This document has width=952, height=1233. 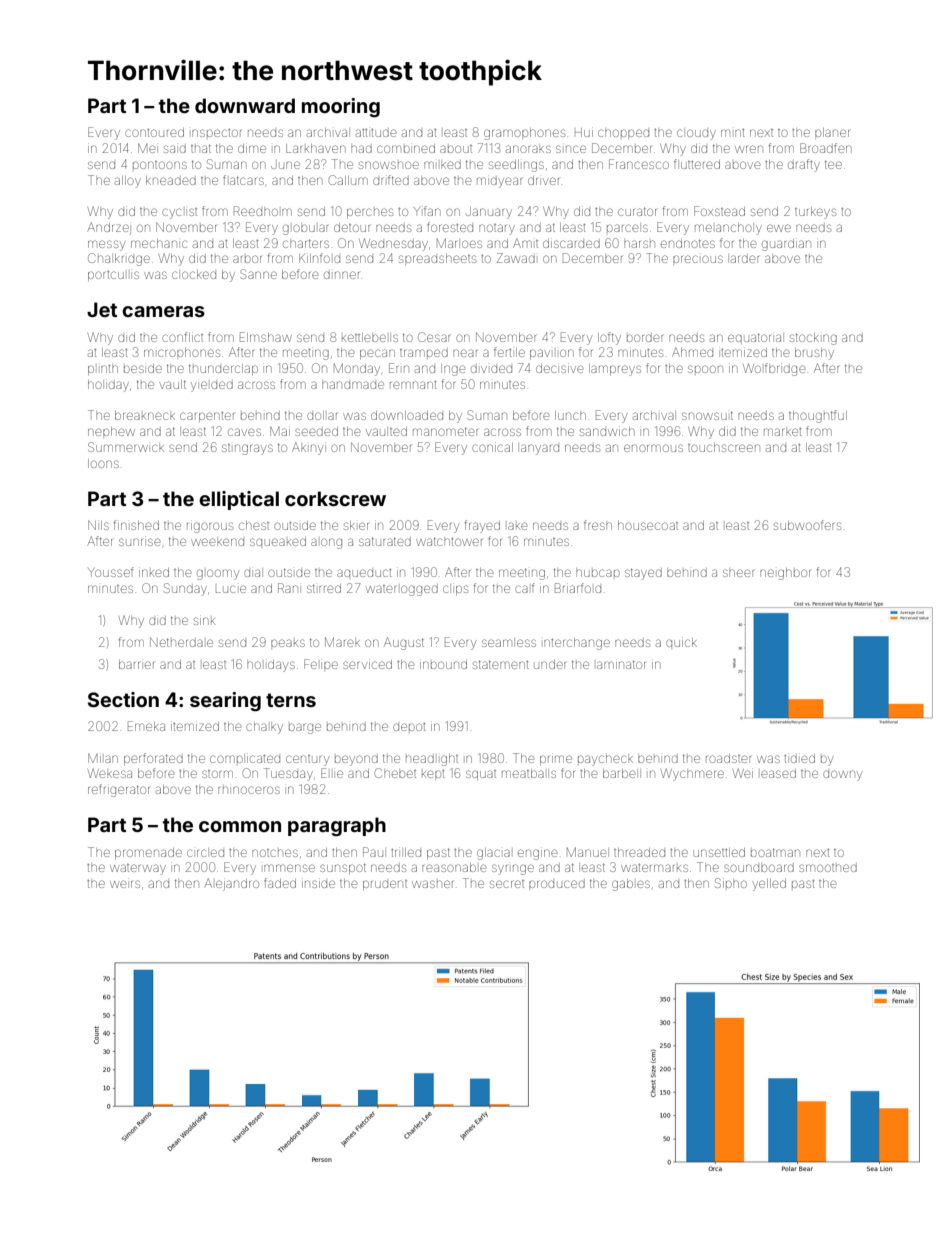 I want to click on divided, so click(x=491, y=369).
